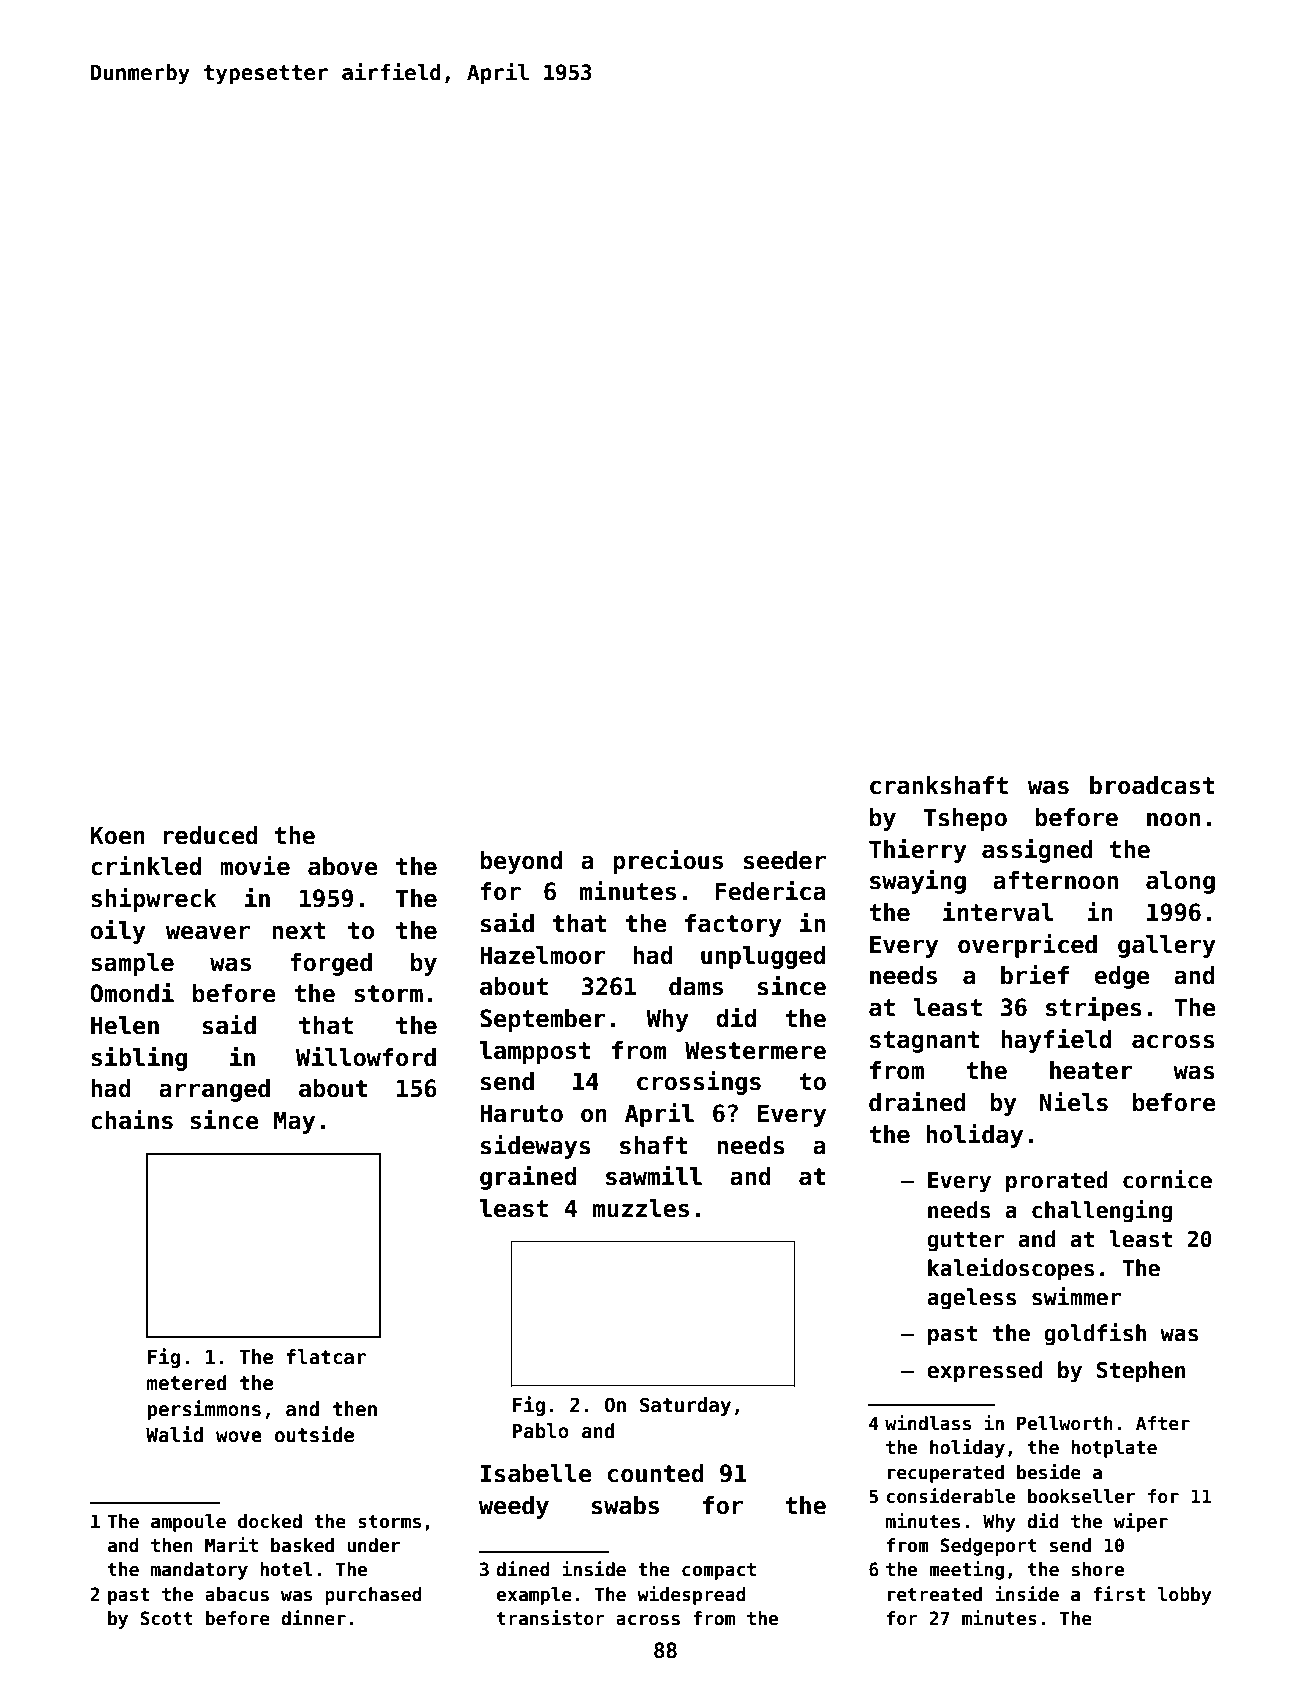 The width and height of the screenshot is (1306, 1690). What do you see at coordinates (755, 1050) in the screenshot?
I see `Westermere` at bounding box center [755, 1050].
